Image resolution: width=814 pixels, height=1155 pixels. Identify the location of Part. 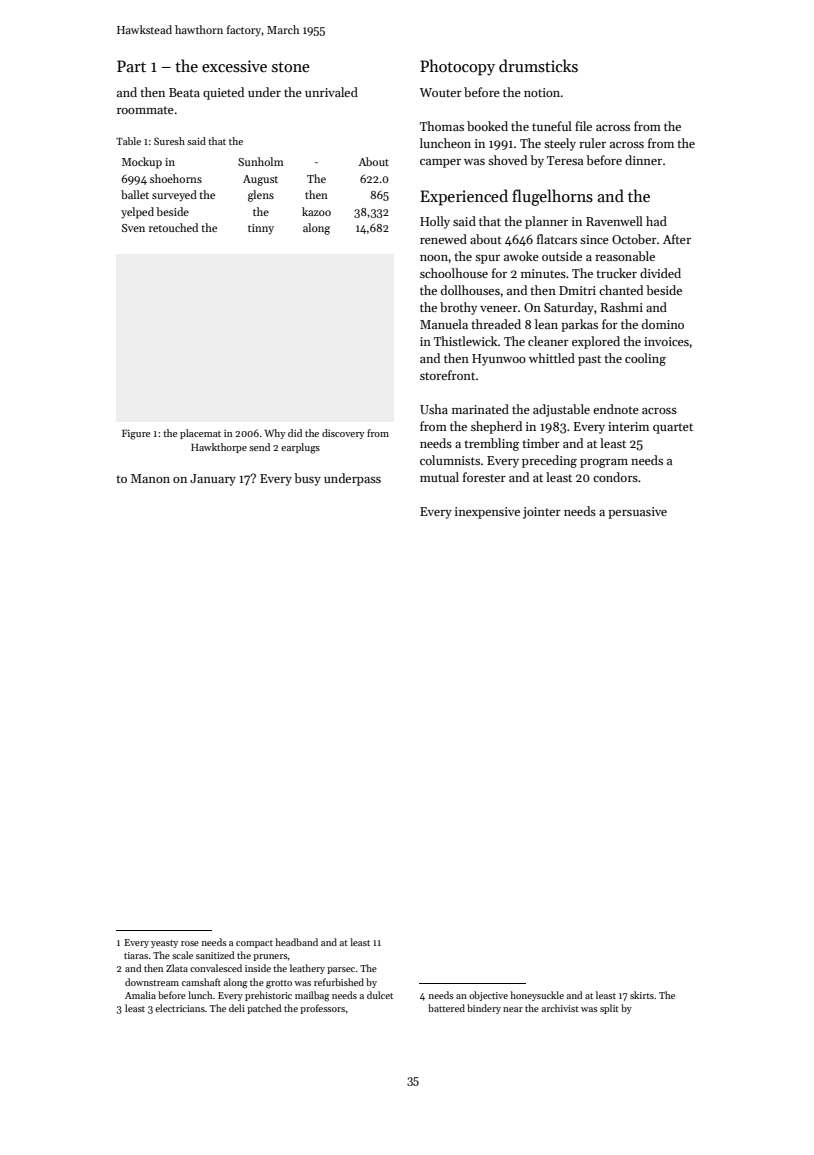
(131, 66).
